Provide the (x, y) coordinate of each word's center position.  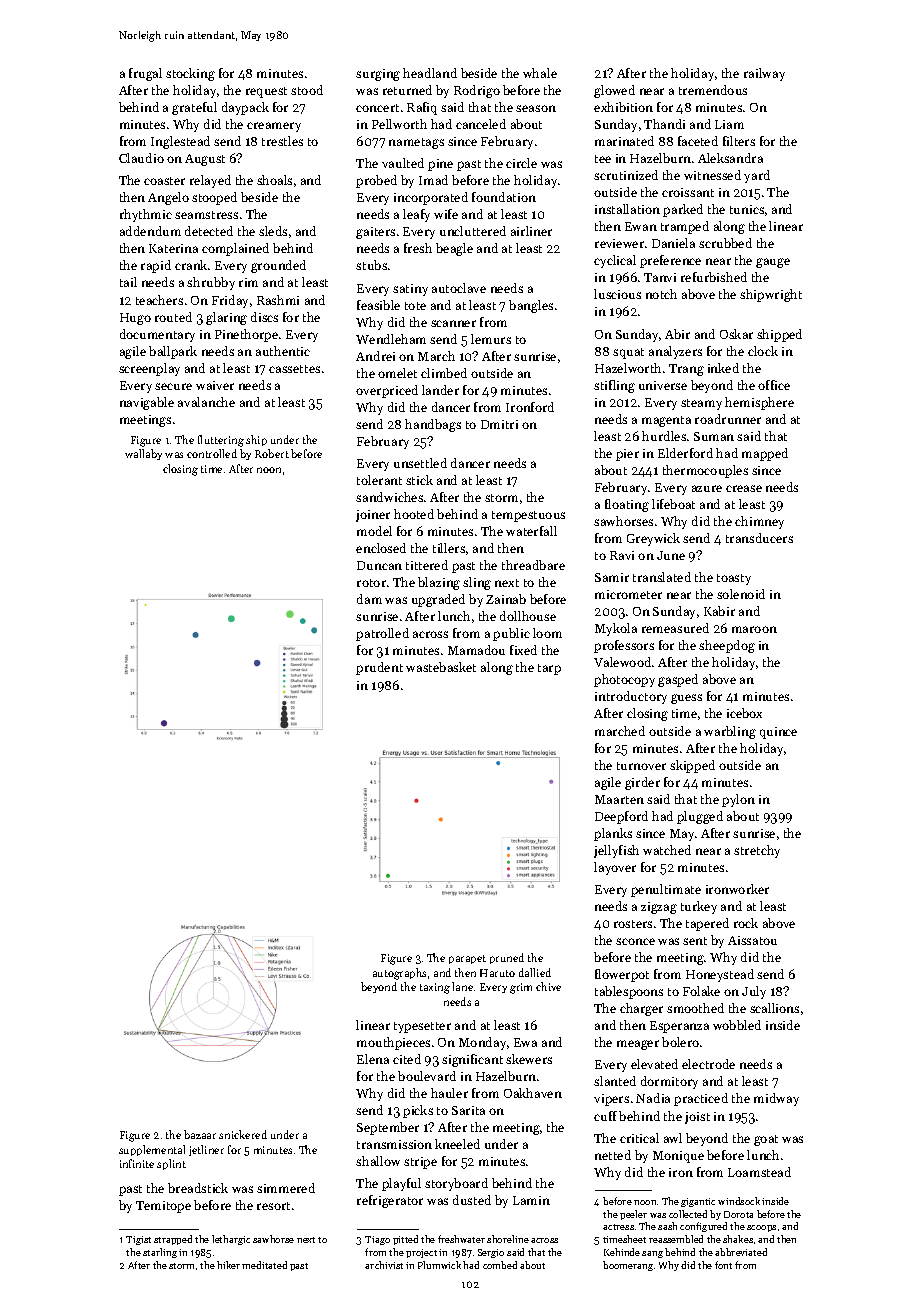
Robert (272, 453)
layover (615, 868)
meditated (264, 1265)
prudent (379, 668)
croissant (688, 192)
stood (307, 90)
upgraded (438, 600)
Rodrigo (477, 91)
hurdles (664, 436)
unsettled (420, 463)
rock (746, 923)
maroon (754, 629)
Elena (373, 1059)
